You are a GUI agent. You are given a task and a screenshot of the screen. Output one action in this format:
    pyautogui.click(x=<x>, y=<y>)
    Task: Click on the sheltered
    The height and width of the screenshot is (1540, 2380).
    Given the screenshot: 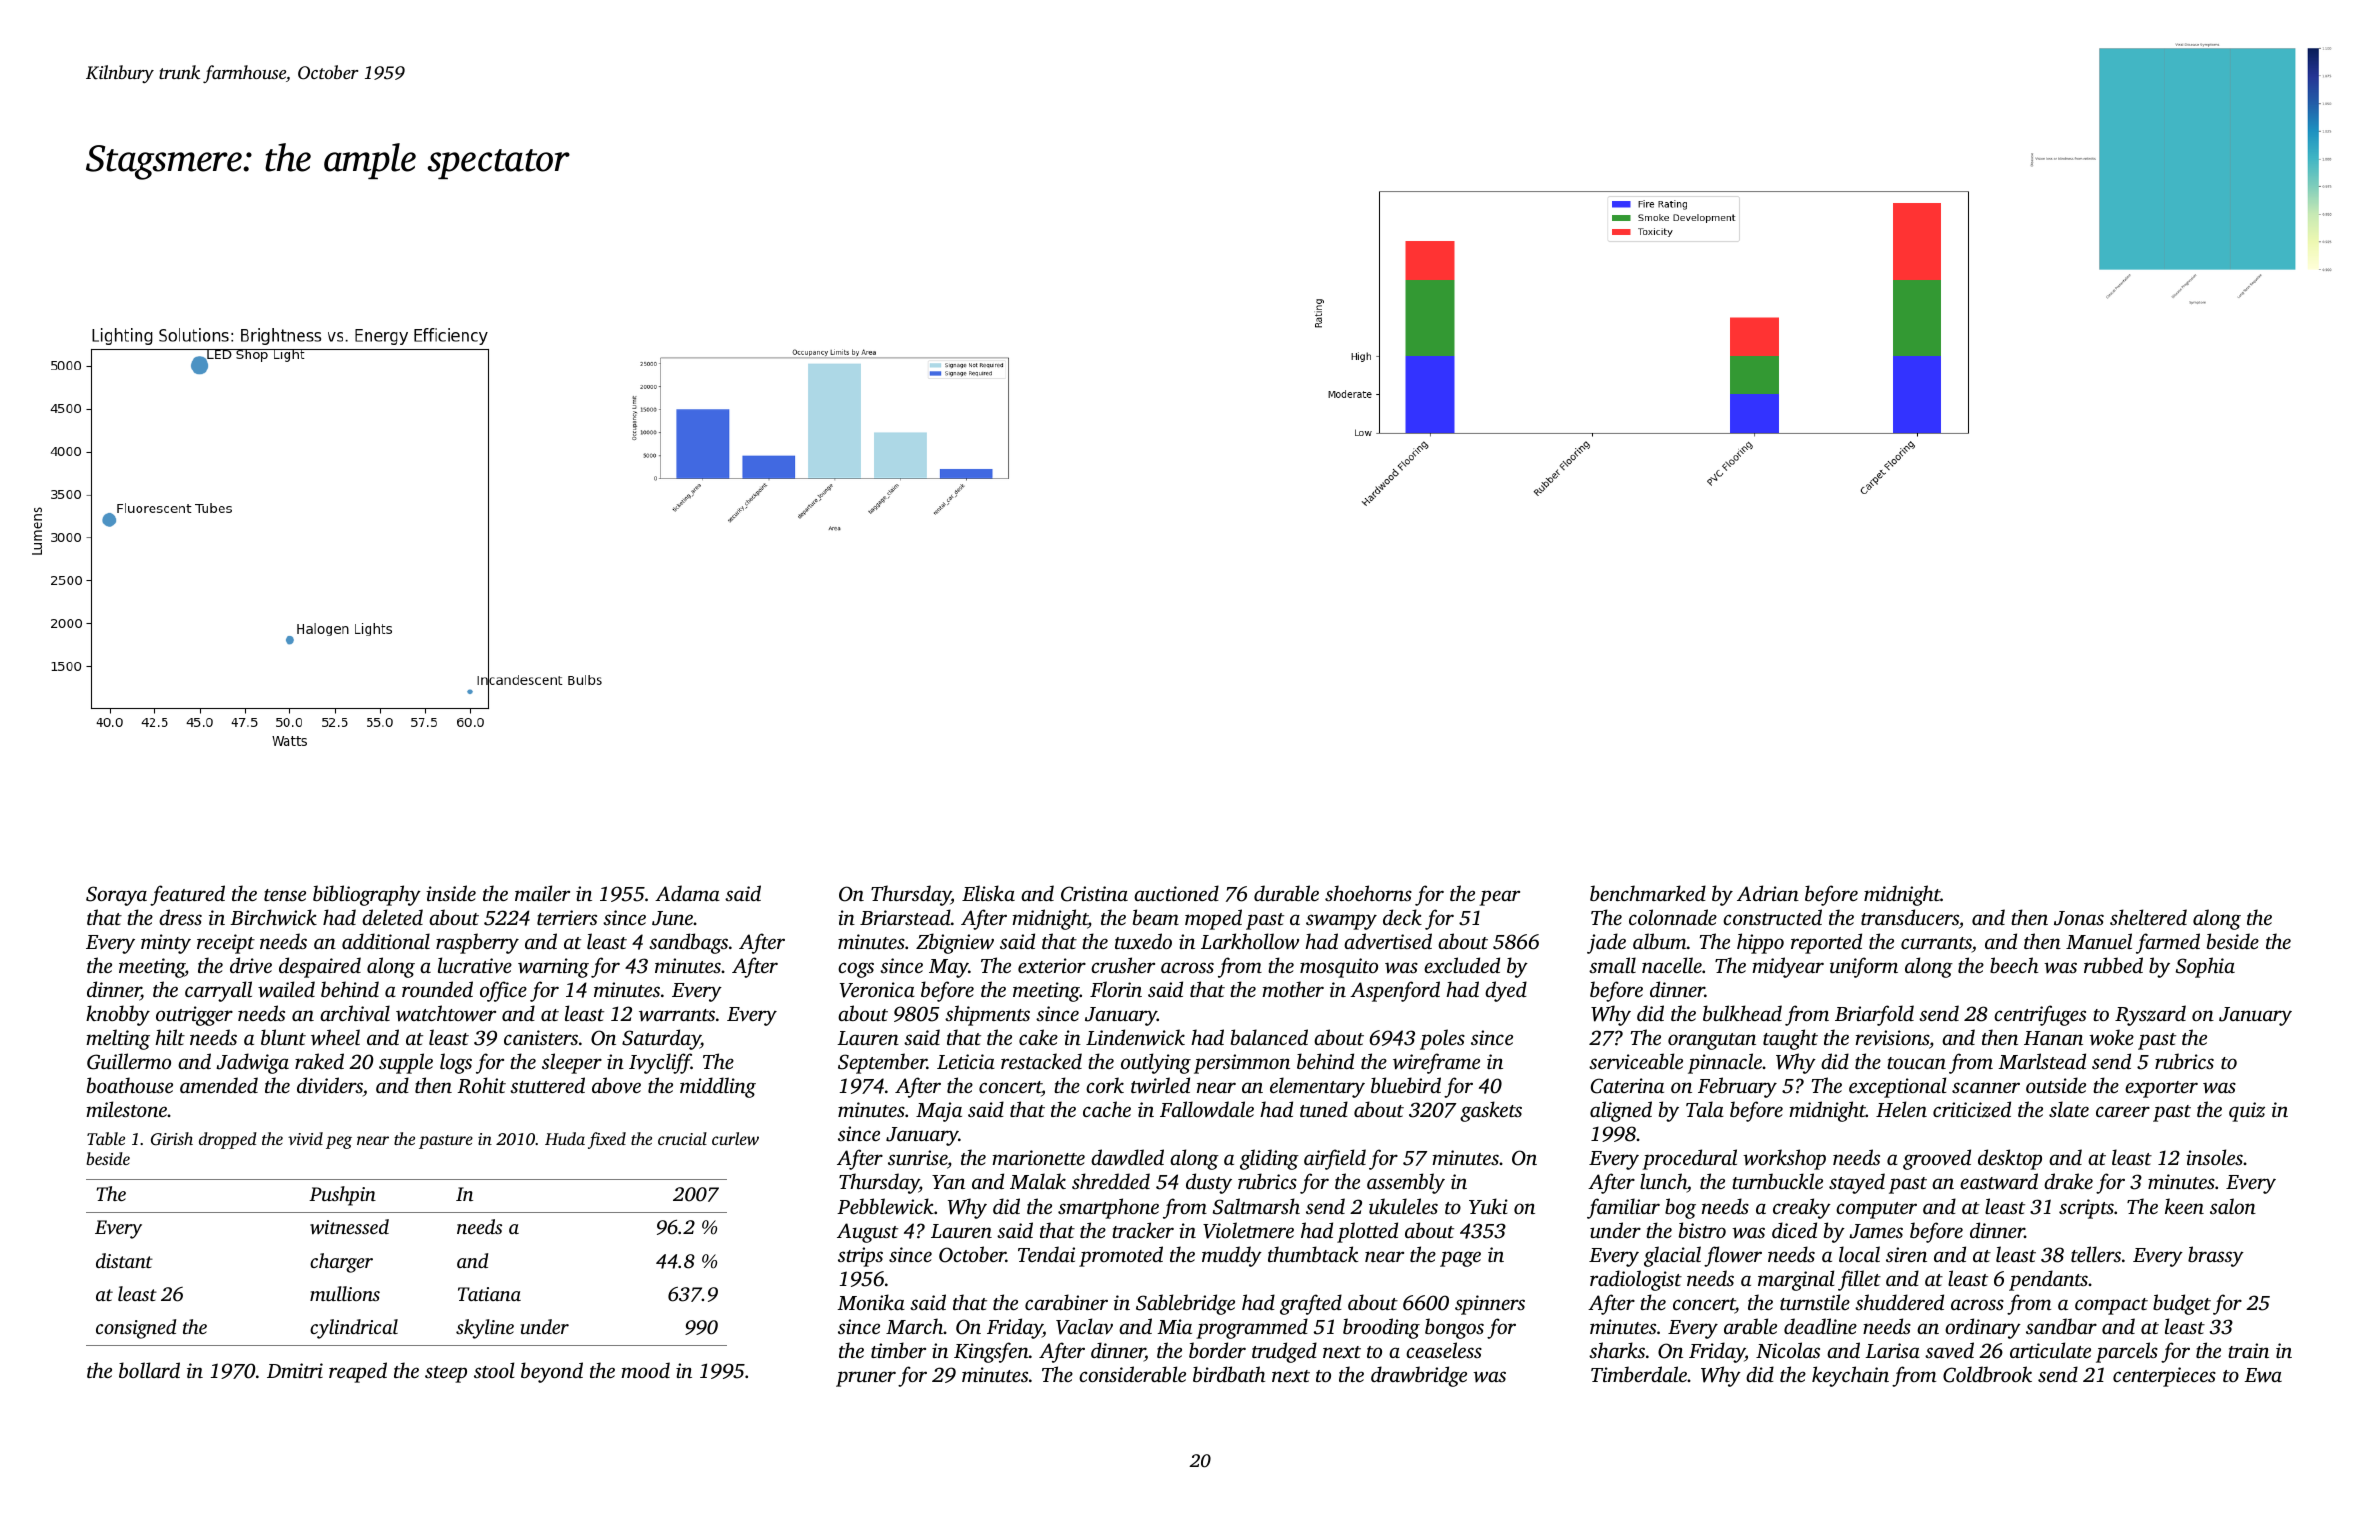 What is the action you would take?
    pyautogui.click(x=2148, y=917)
